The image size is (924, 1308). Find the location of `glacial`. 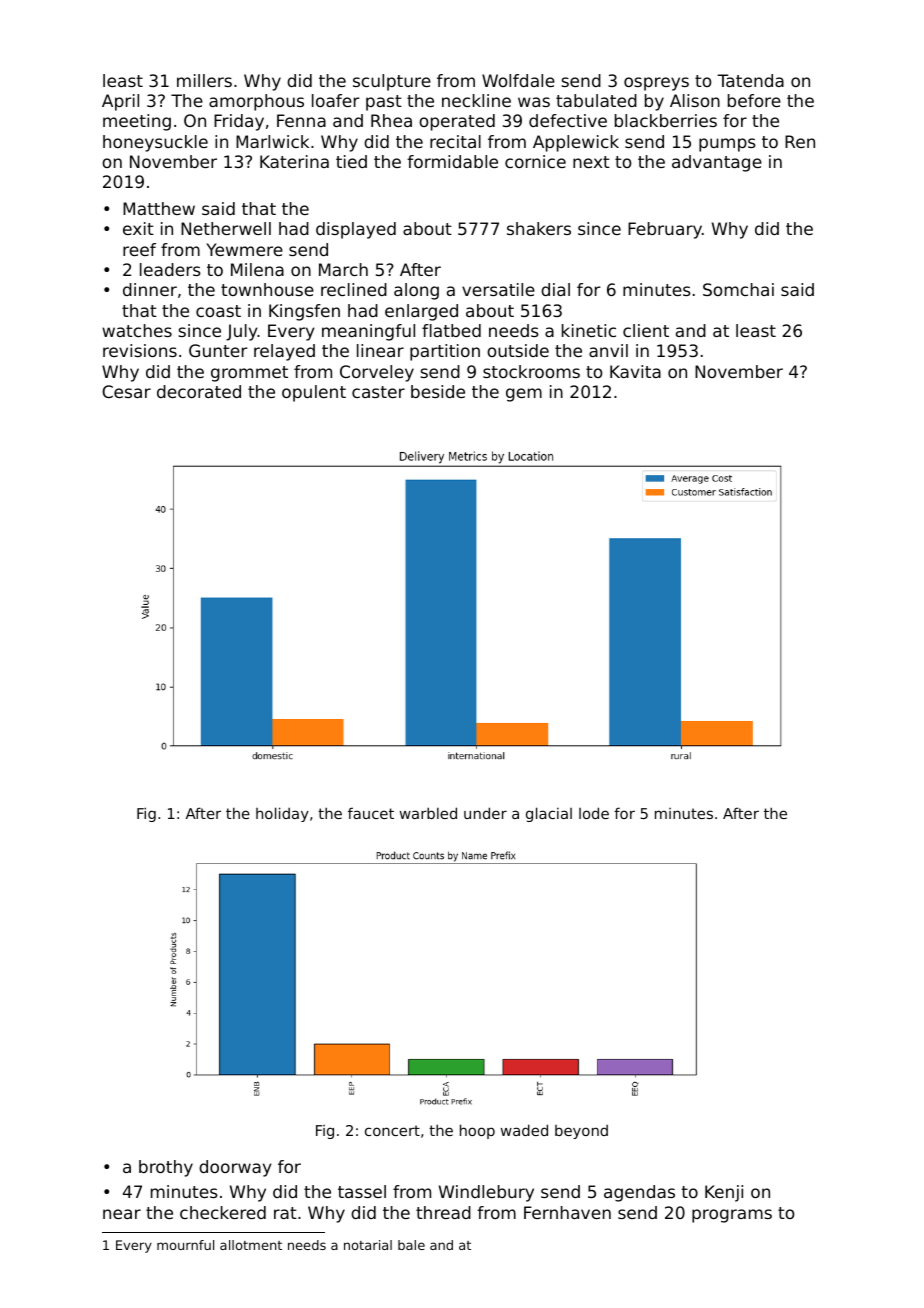

glacial is located at coordinates (549, 814).
